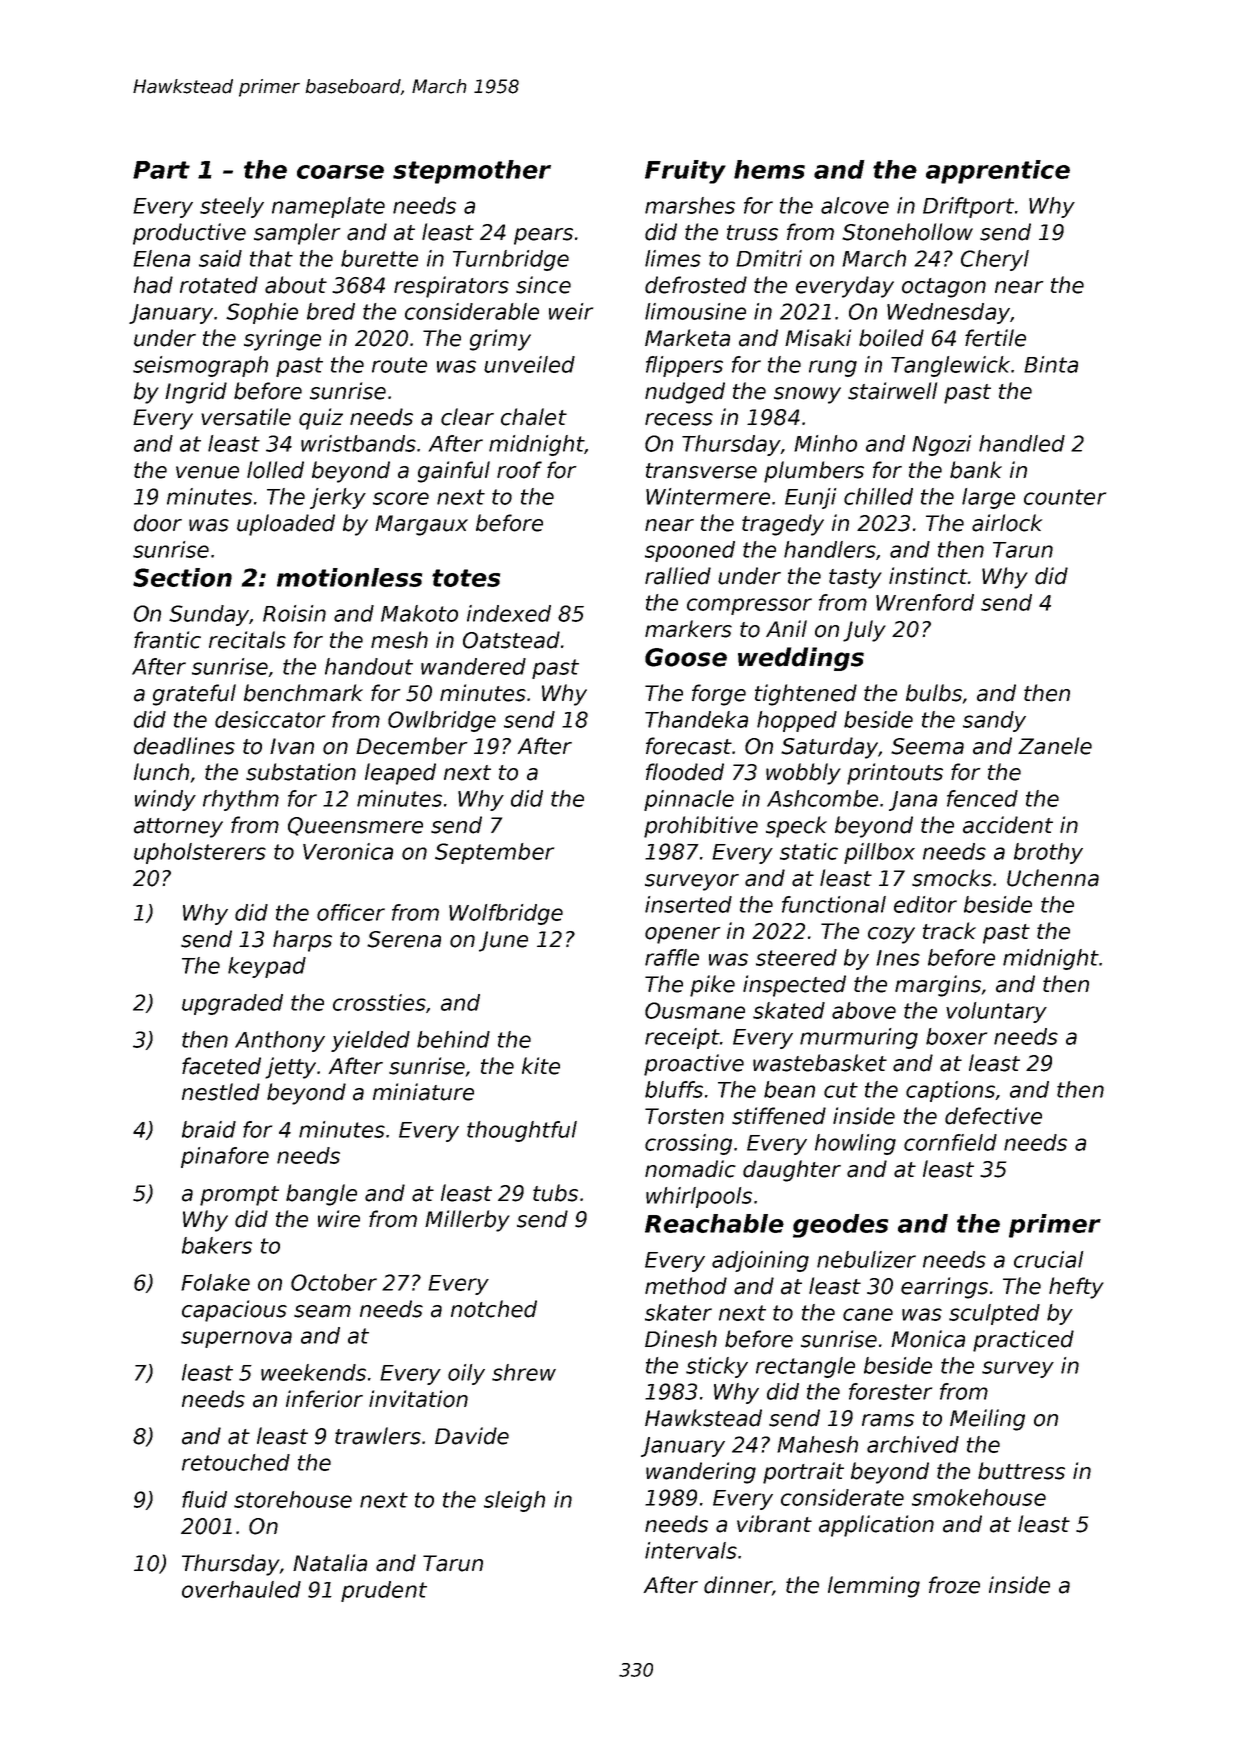 The width and height of the page is (1239, 1752). Describe the element at coordinates (473, 666) in the page. I see `wandered` at that location.
